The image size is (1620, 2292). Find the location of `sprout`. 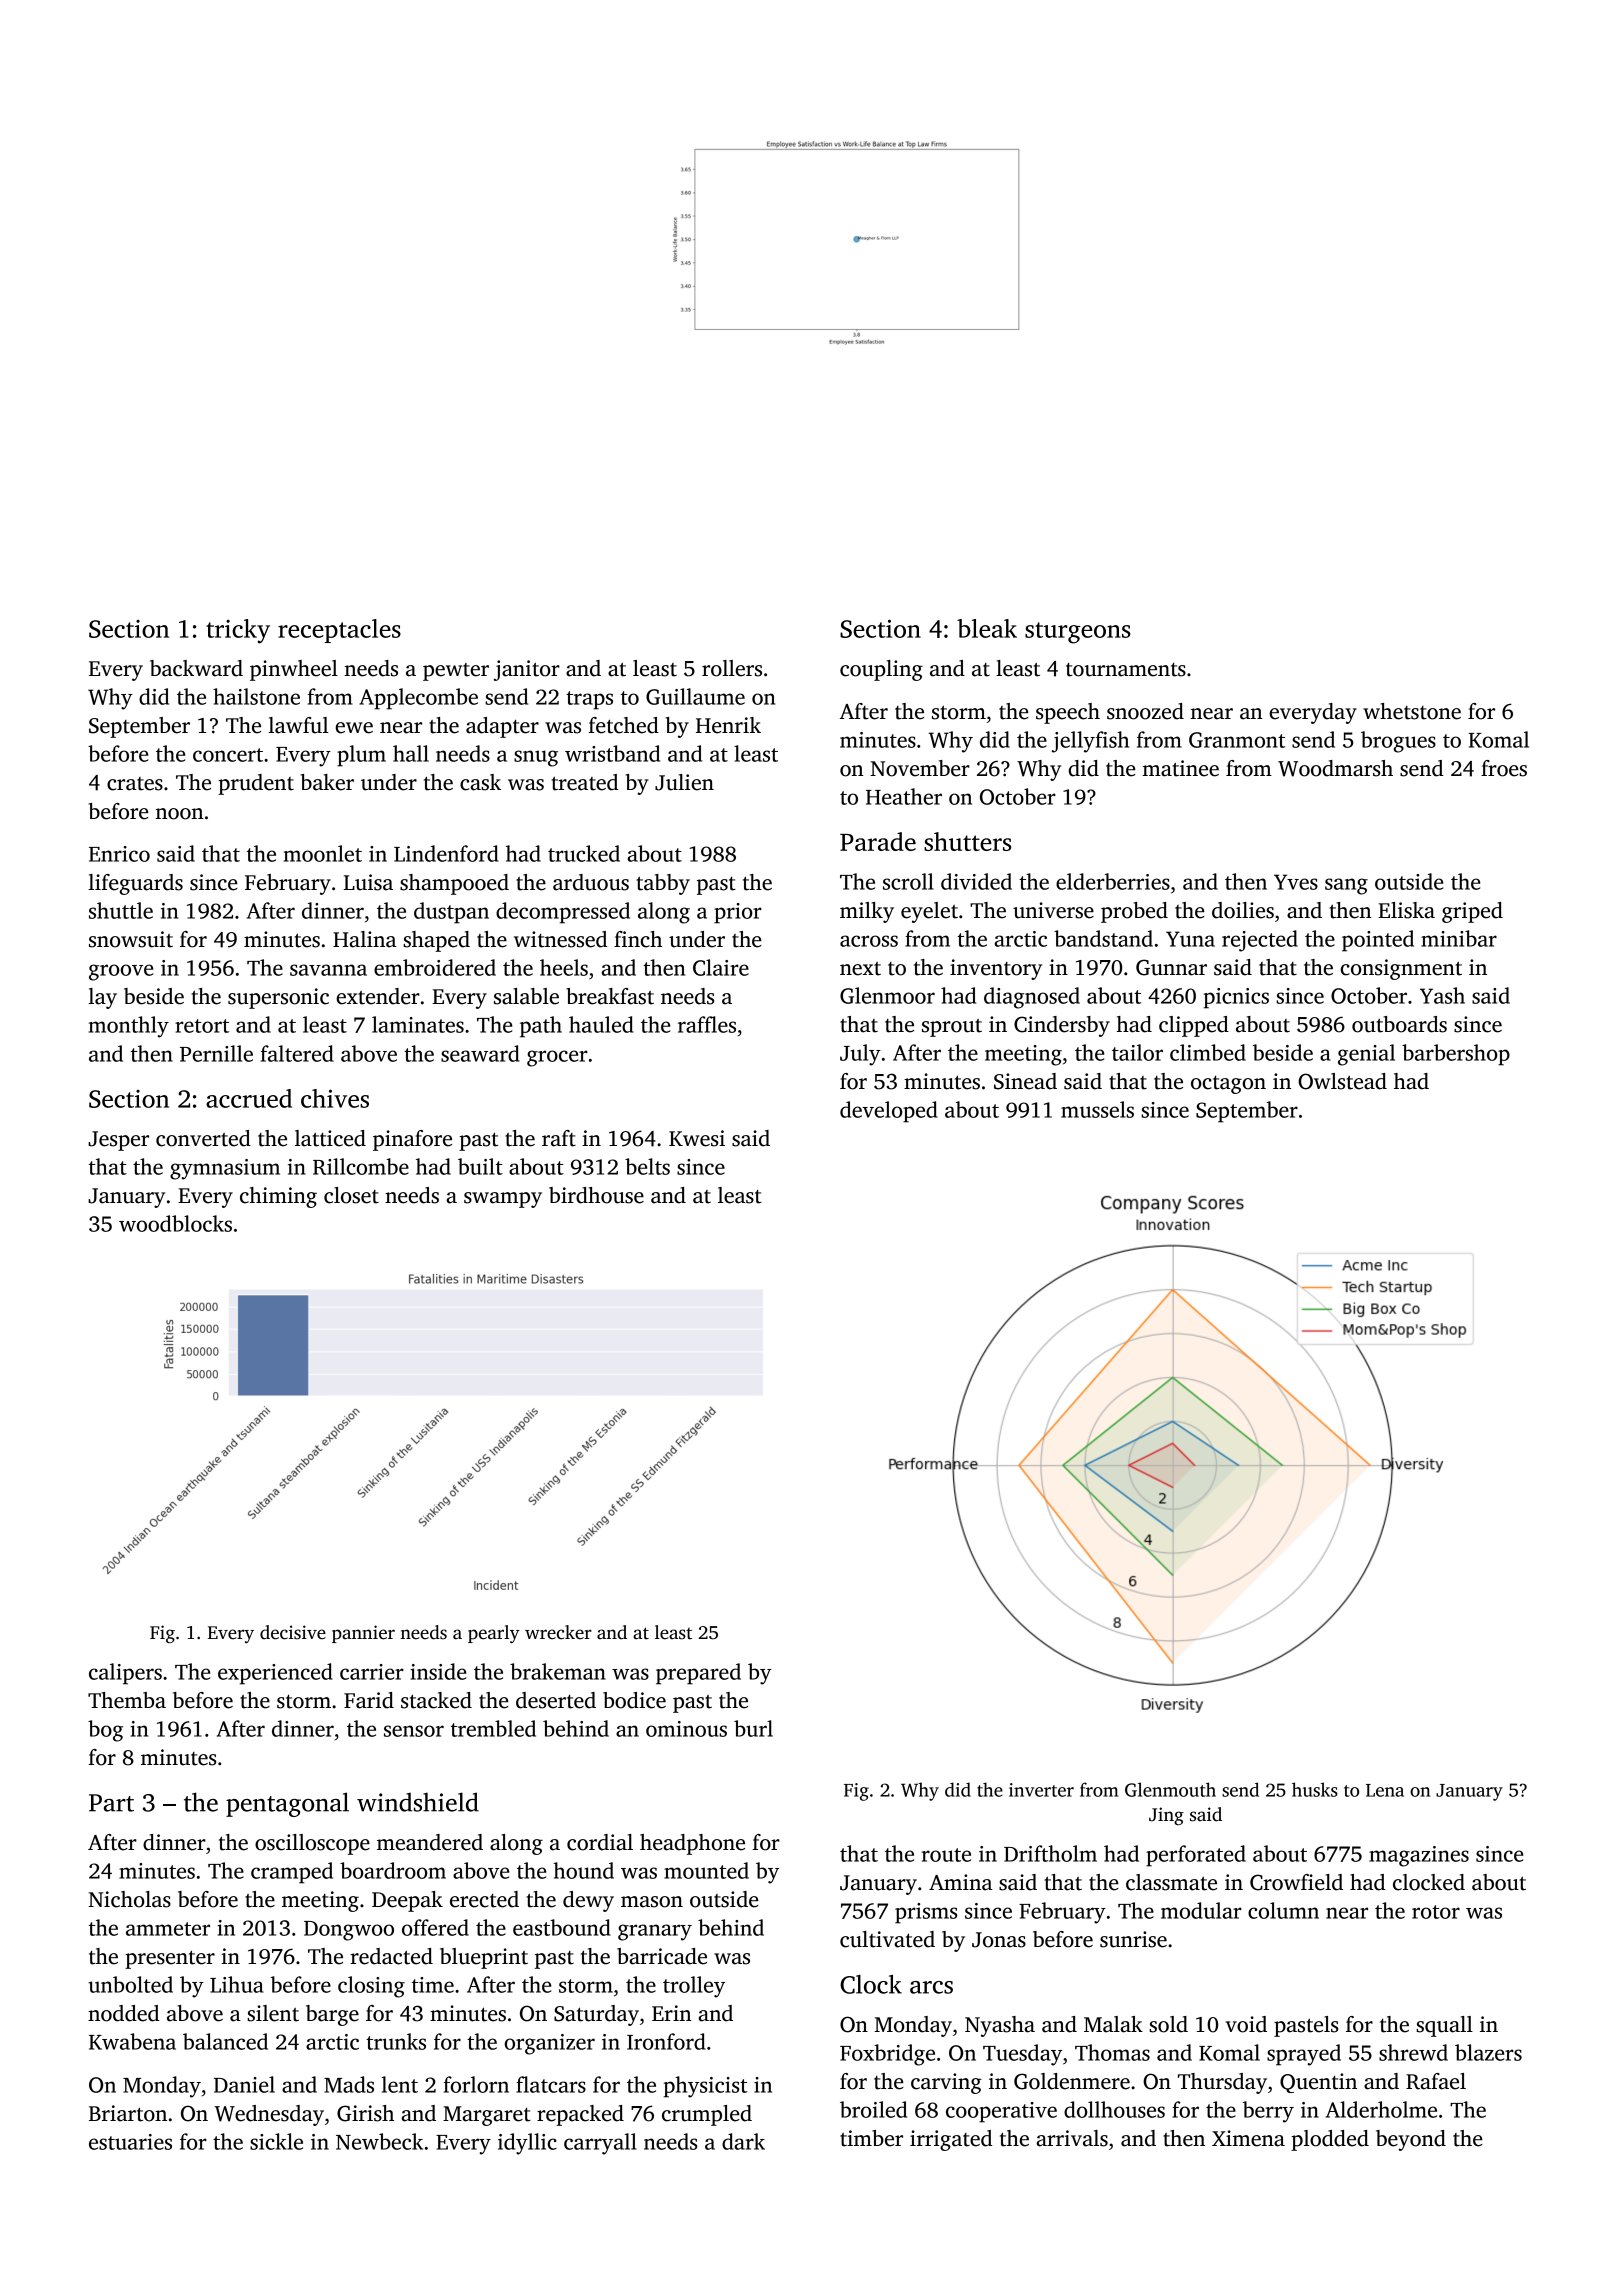

sprout is located at coordinates (952, 1028).
